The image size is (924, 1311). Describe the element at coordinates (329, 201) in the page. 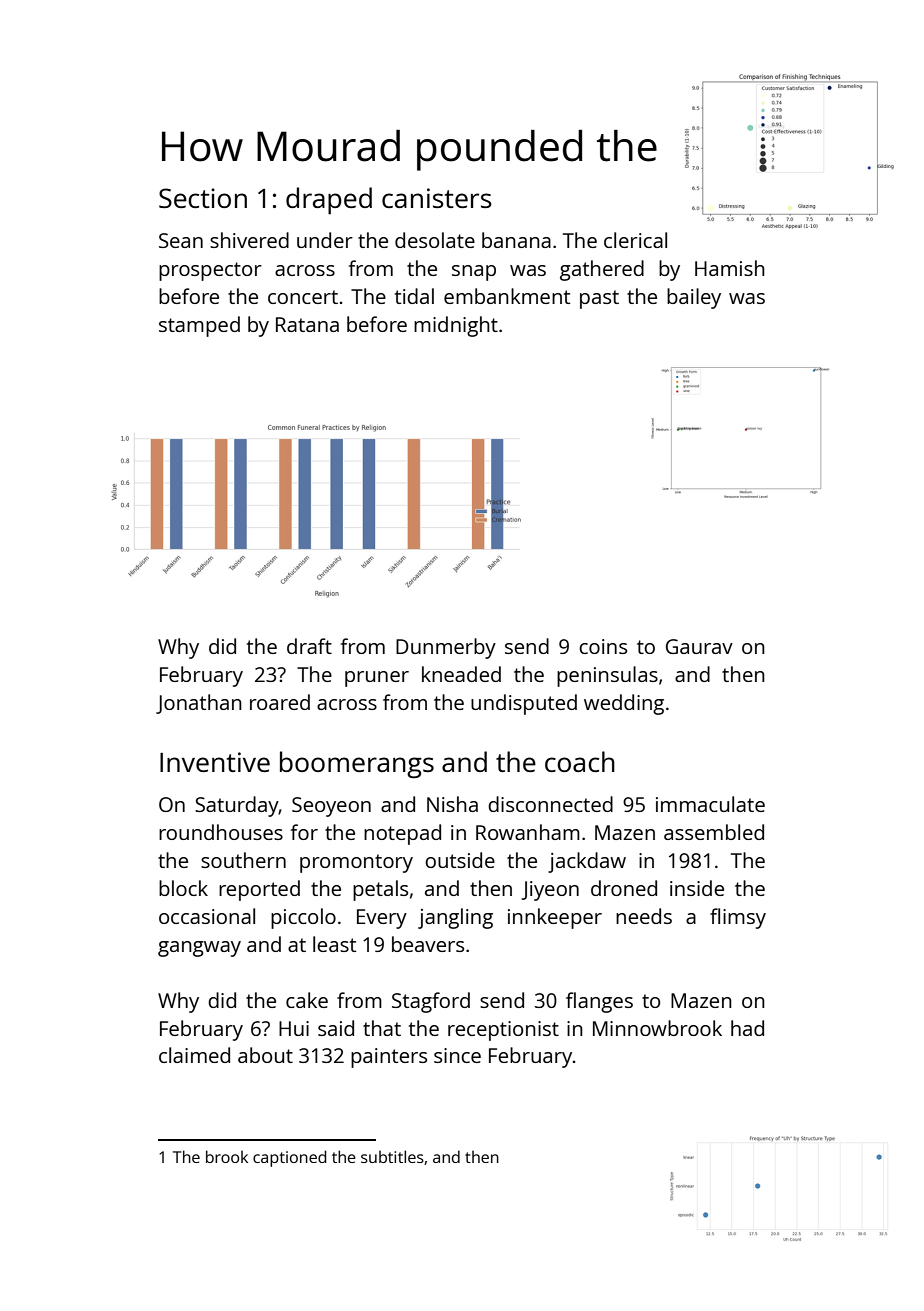

I see `draped` at that location.
